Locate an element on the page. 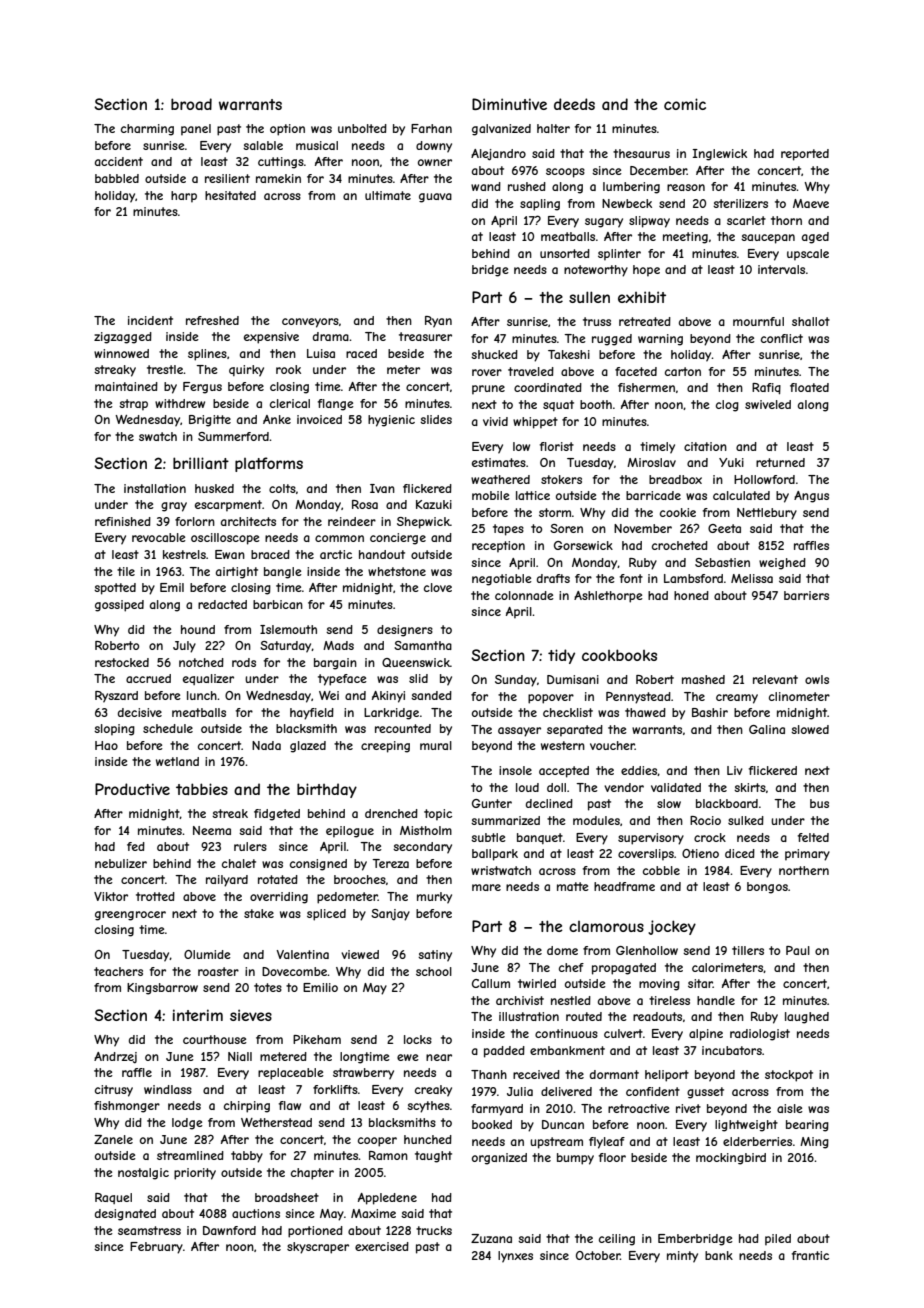 This page has width=924, height=1308. wetland is located at coordinates (177, 761).
